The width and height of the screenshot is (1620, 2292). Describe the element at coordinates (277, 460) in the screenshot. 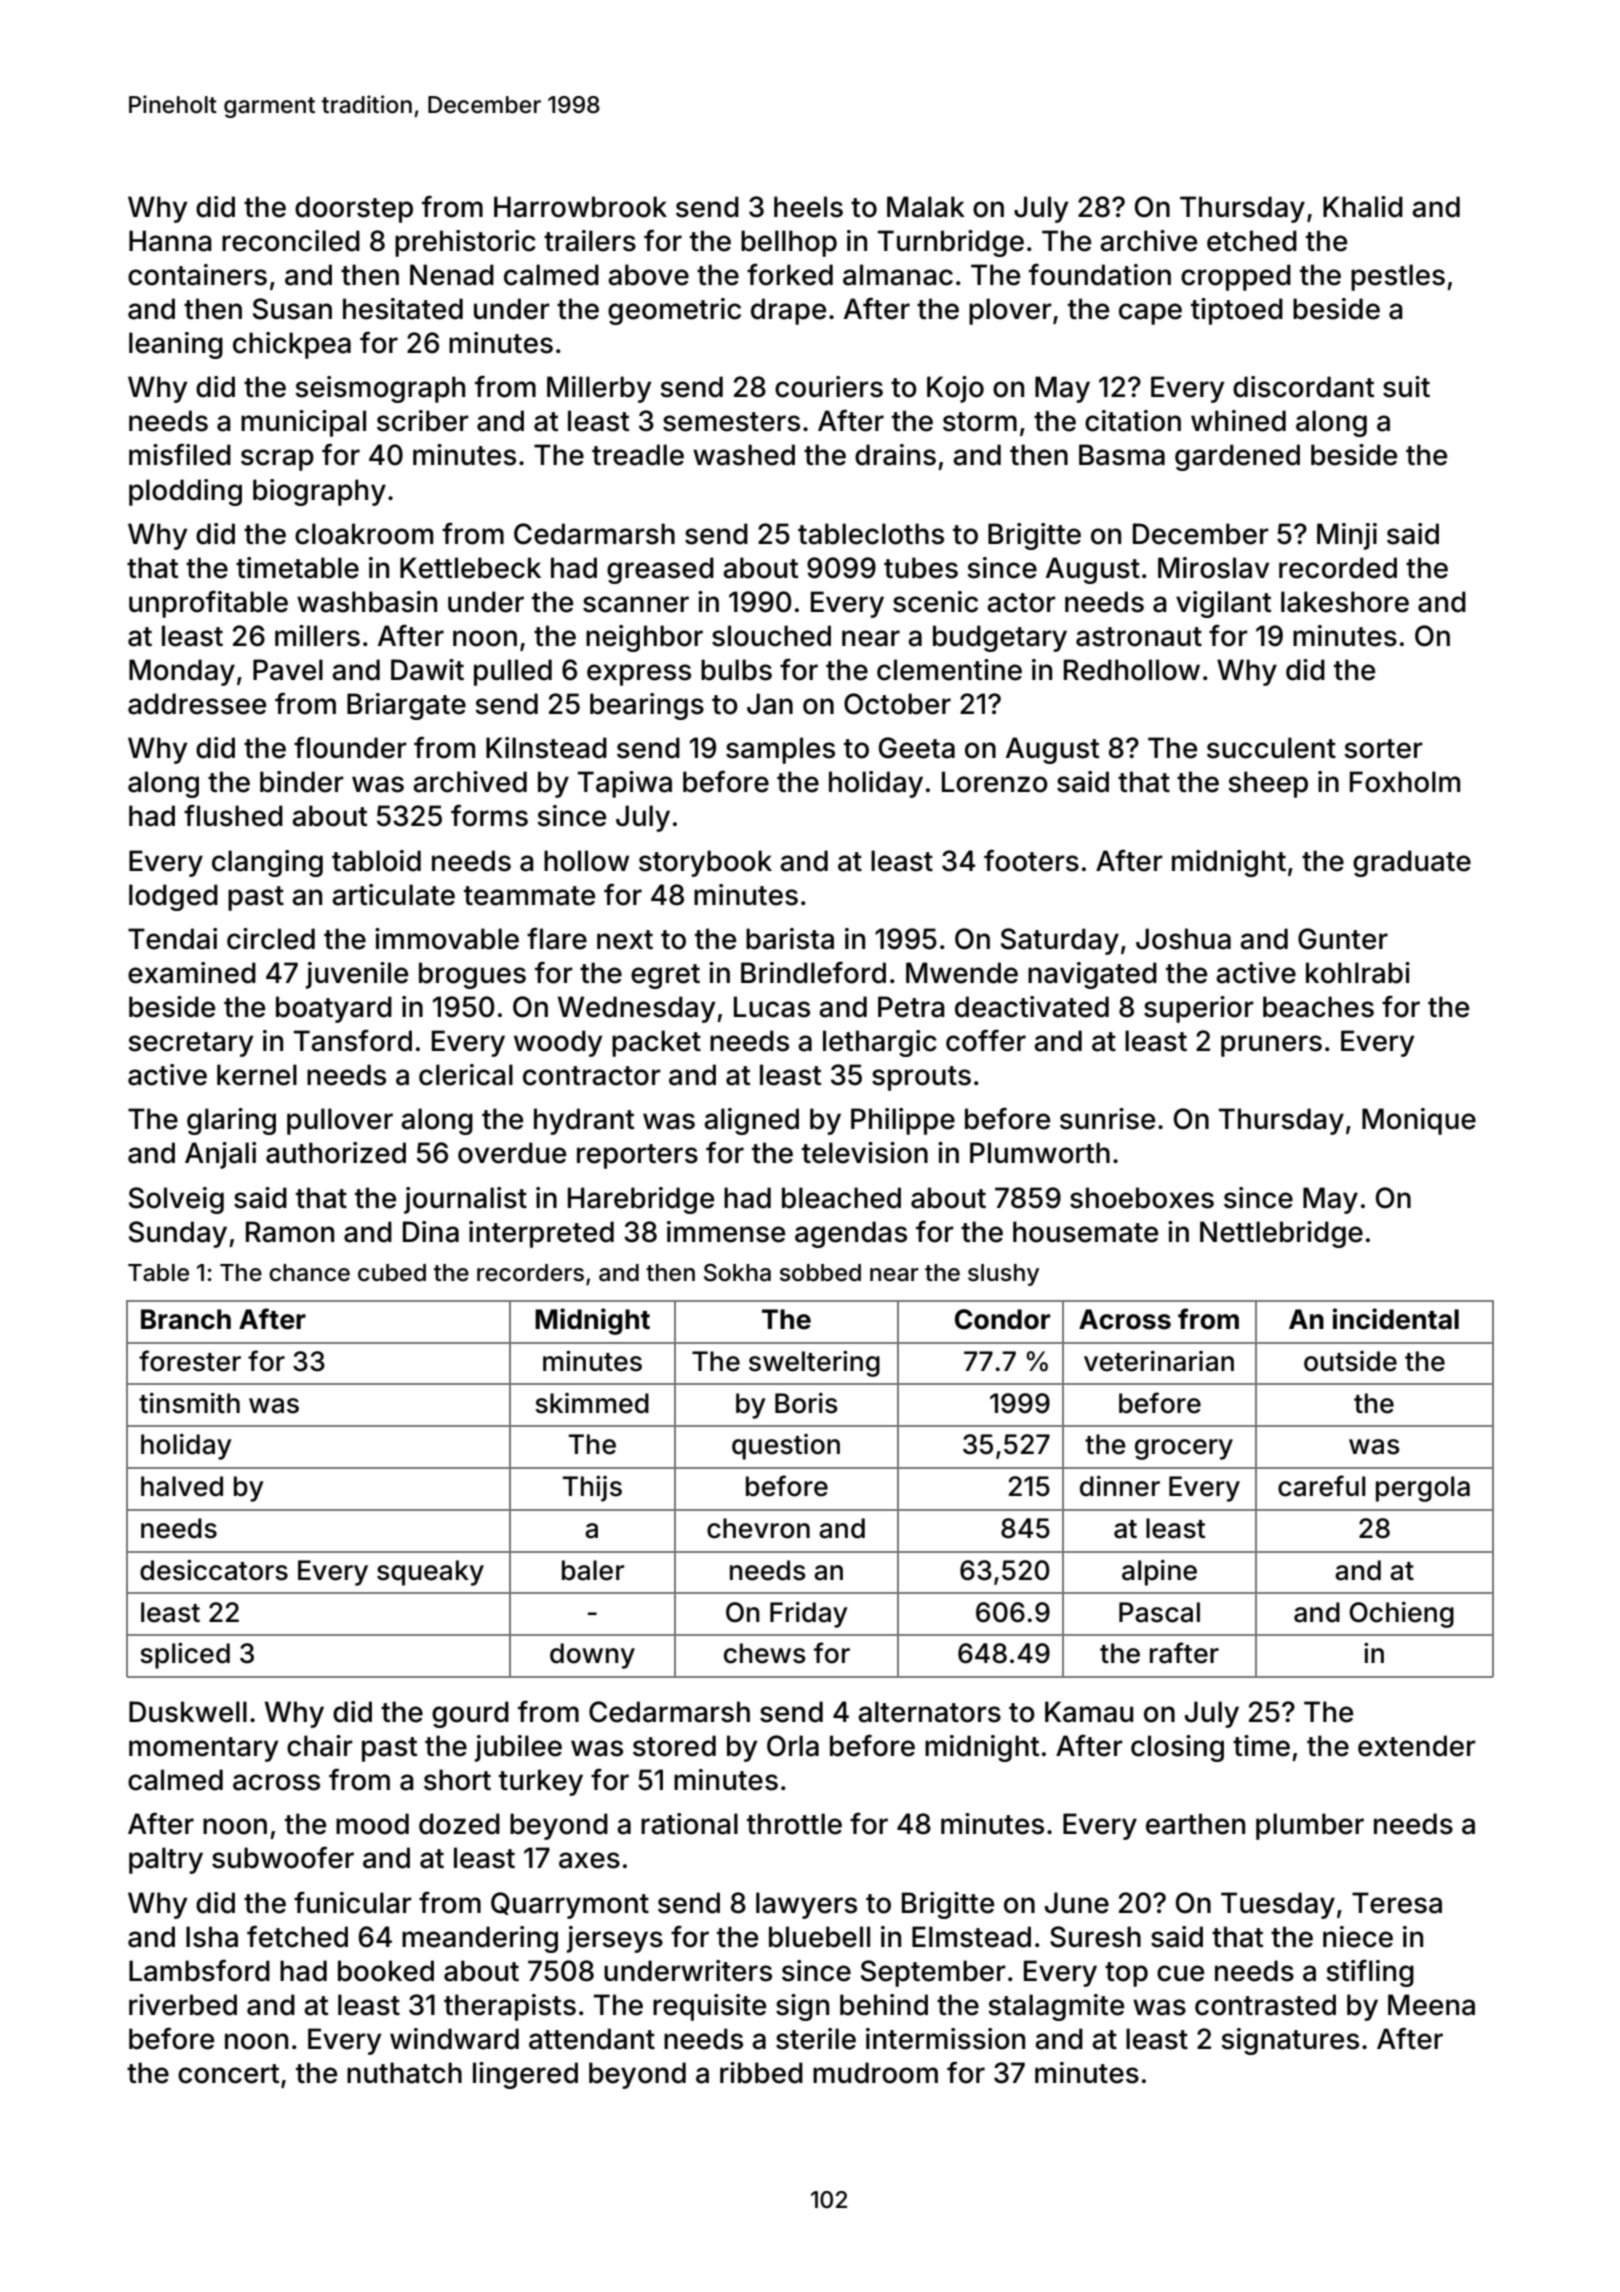

I see `scrap` at that location.
